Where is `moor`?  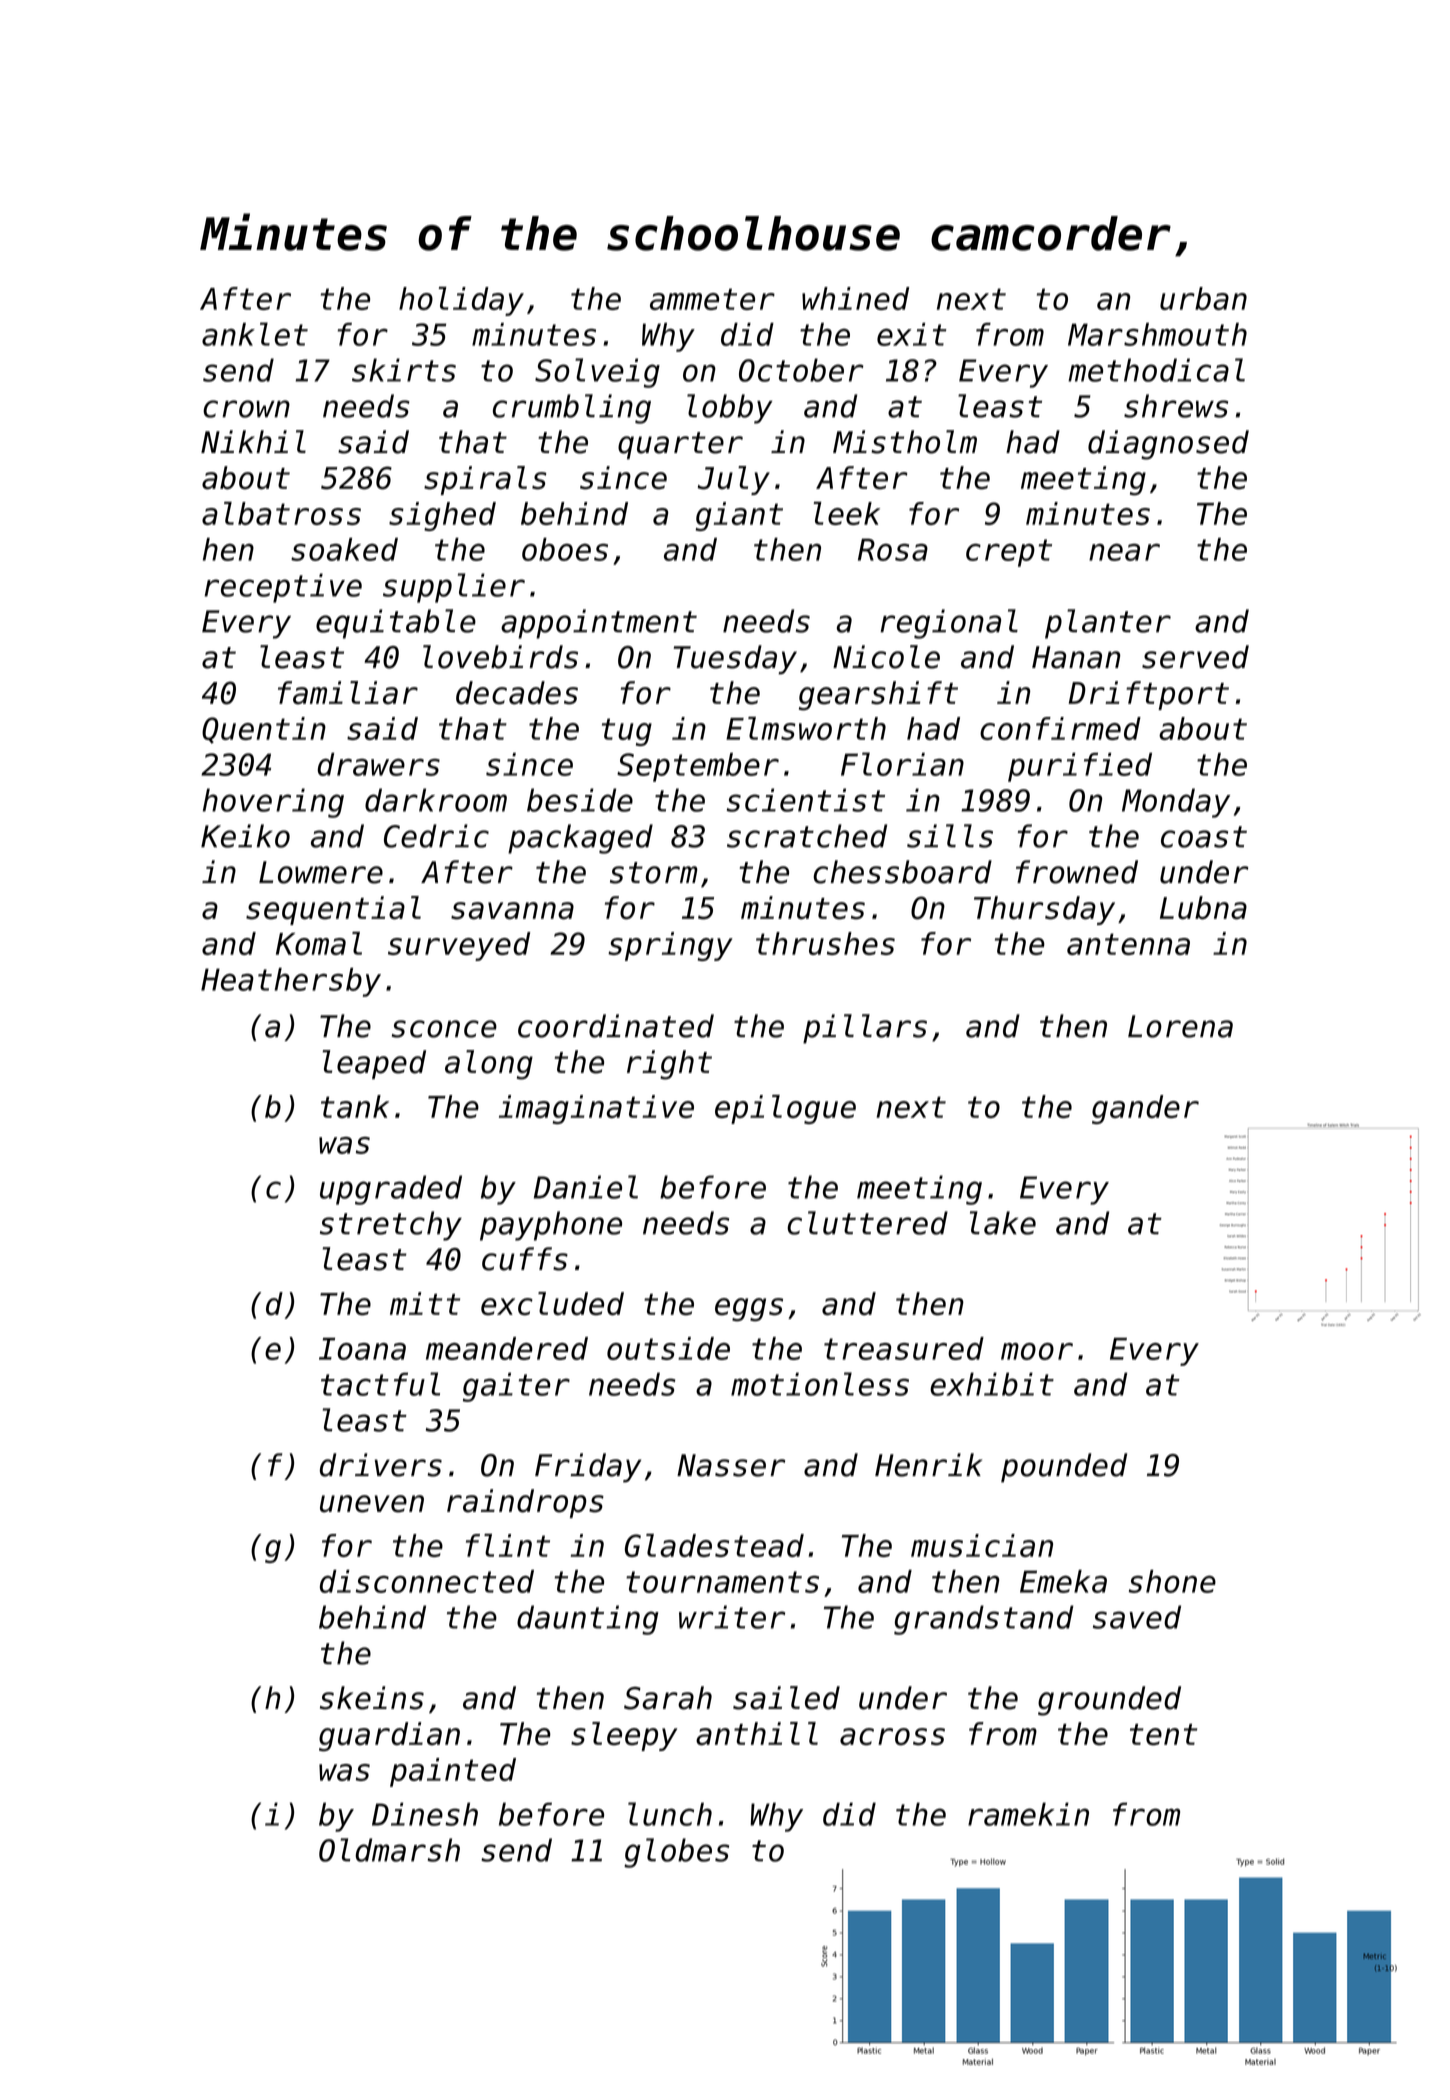
moor is located at coordinates (1037, 1351).
